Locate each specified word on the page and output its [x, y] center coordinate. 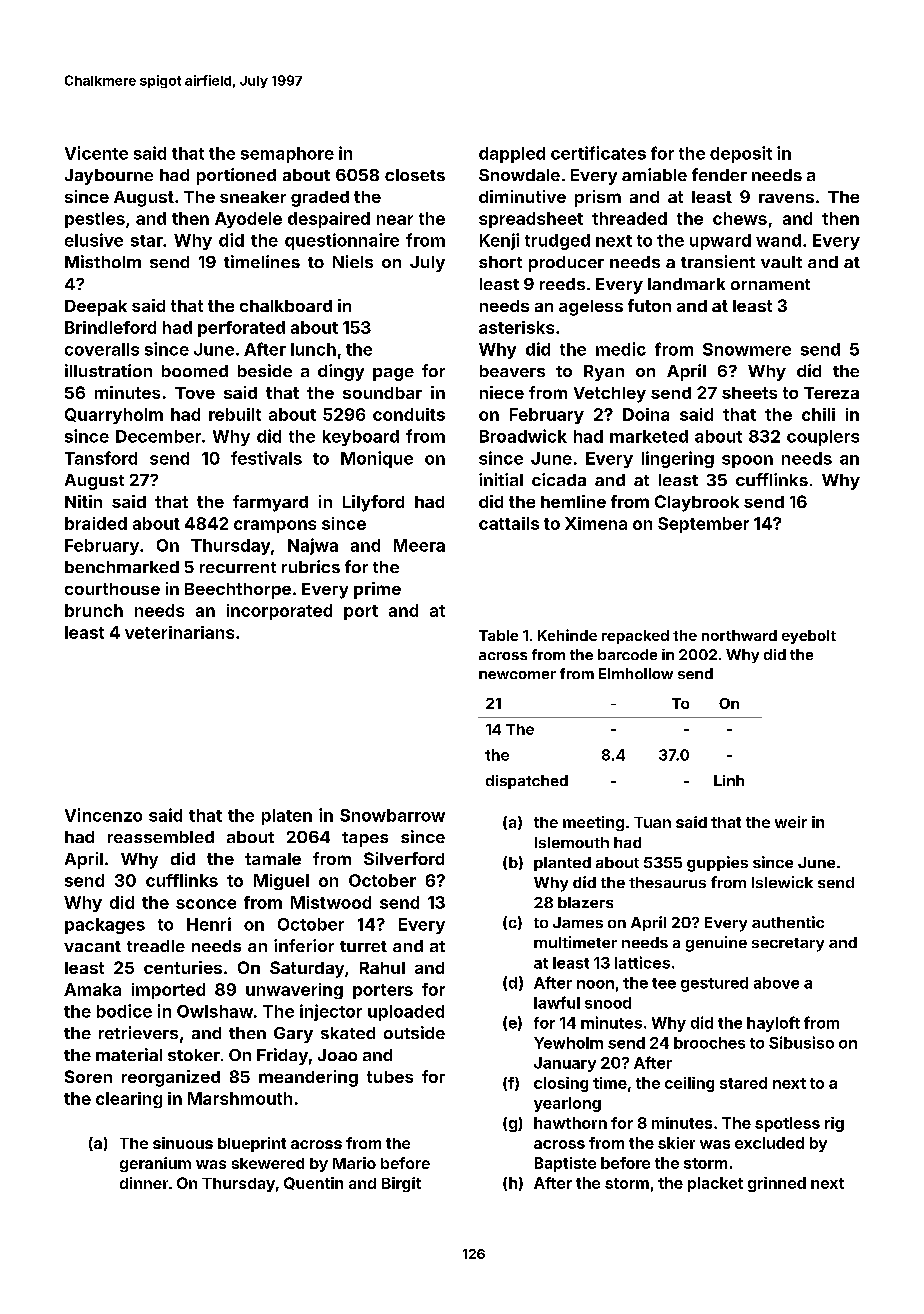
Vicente [96, 153]
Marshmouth [240, 1098]
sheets [749, 393]
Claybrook [697, 503]
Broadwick [523, 436]
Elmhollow [636, 673]
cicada [559, 479]
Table [498, 635]
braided [96, 523]
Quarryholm [114, 416]
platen [287, 817]
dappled [512, 155]
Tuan [652, 822]
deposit [741, 154]
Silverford [404, 858]
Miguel [281, 882]
